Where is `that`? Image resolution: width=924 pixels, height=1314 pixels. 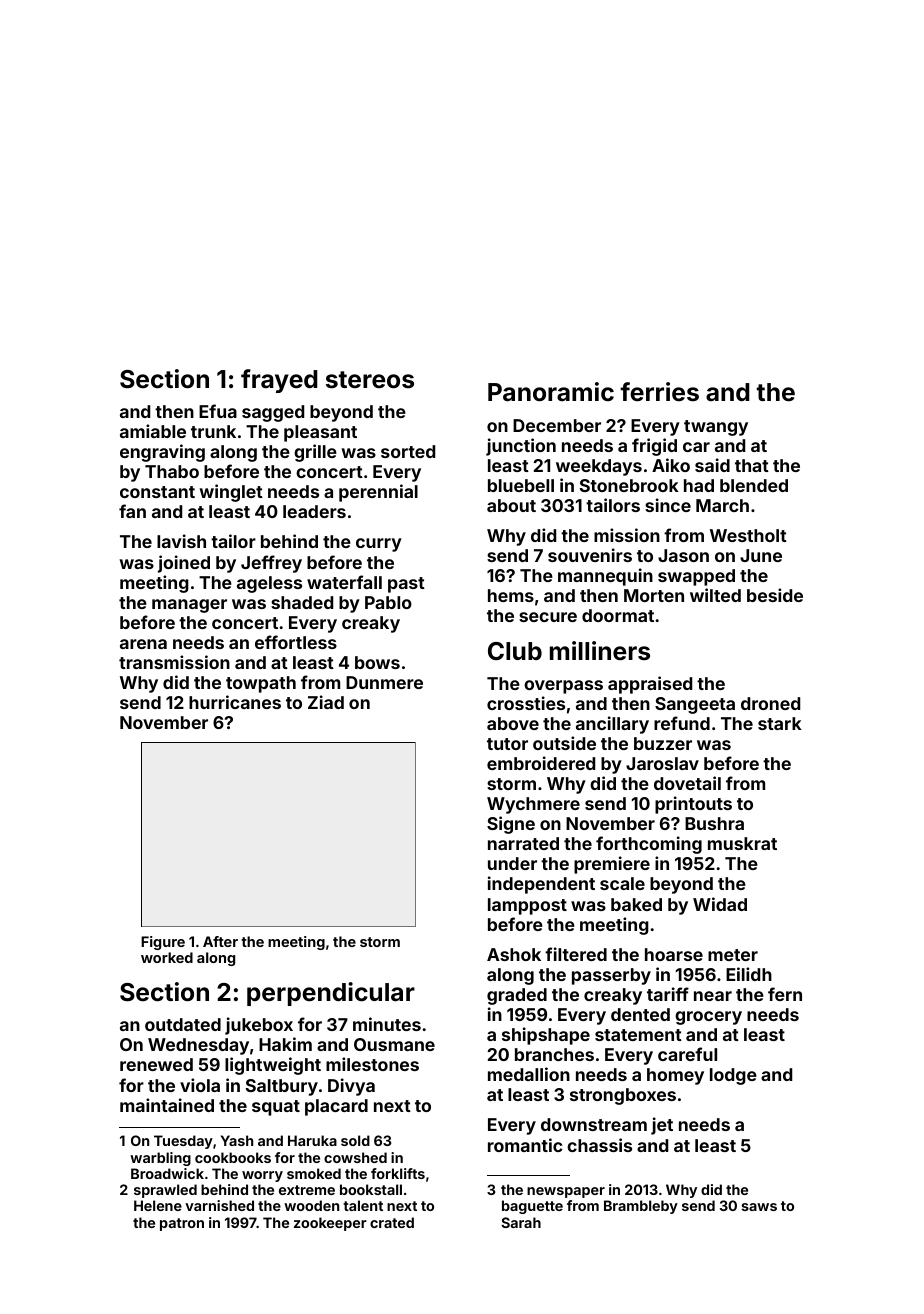
that is located at coordinates (752, 465).
